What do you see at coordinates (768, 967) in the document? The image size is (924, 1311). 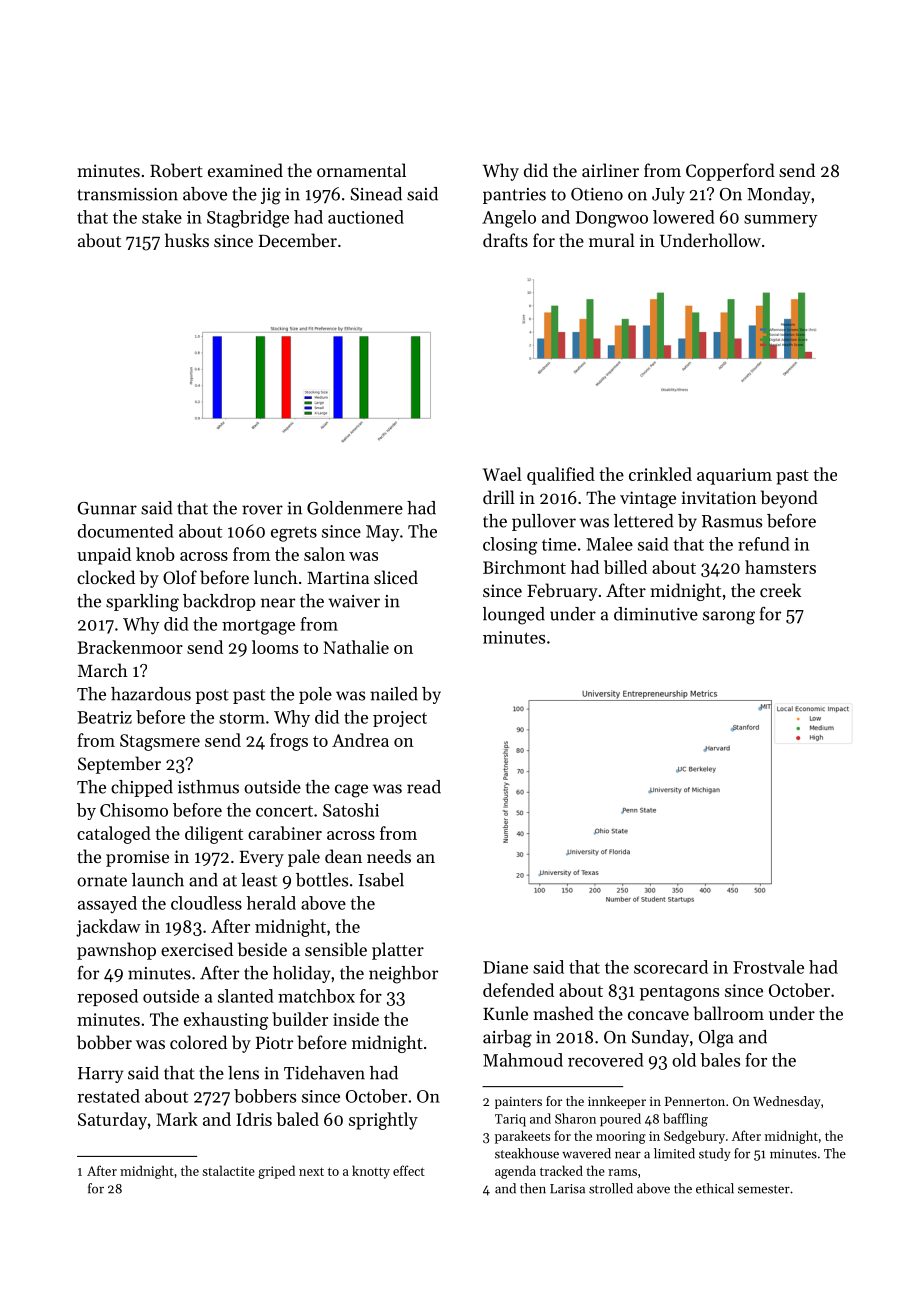 I see `Frostvale` at bounding box center [768, 967].
